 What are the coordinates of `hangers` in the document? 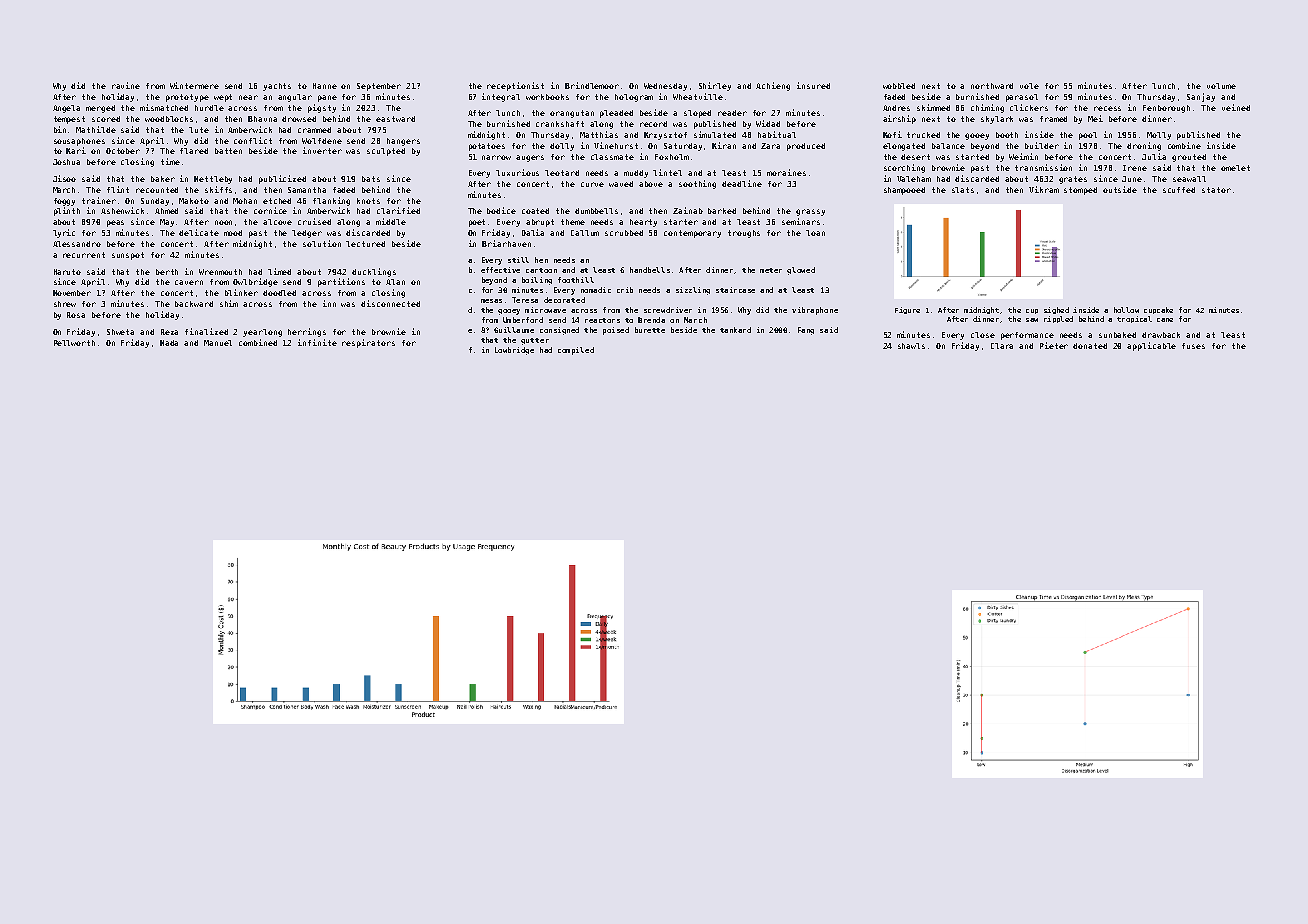 It's located at (403, 142).
